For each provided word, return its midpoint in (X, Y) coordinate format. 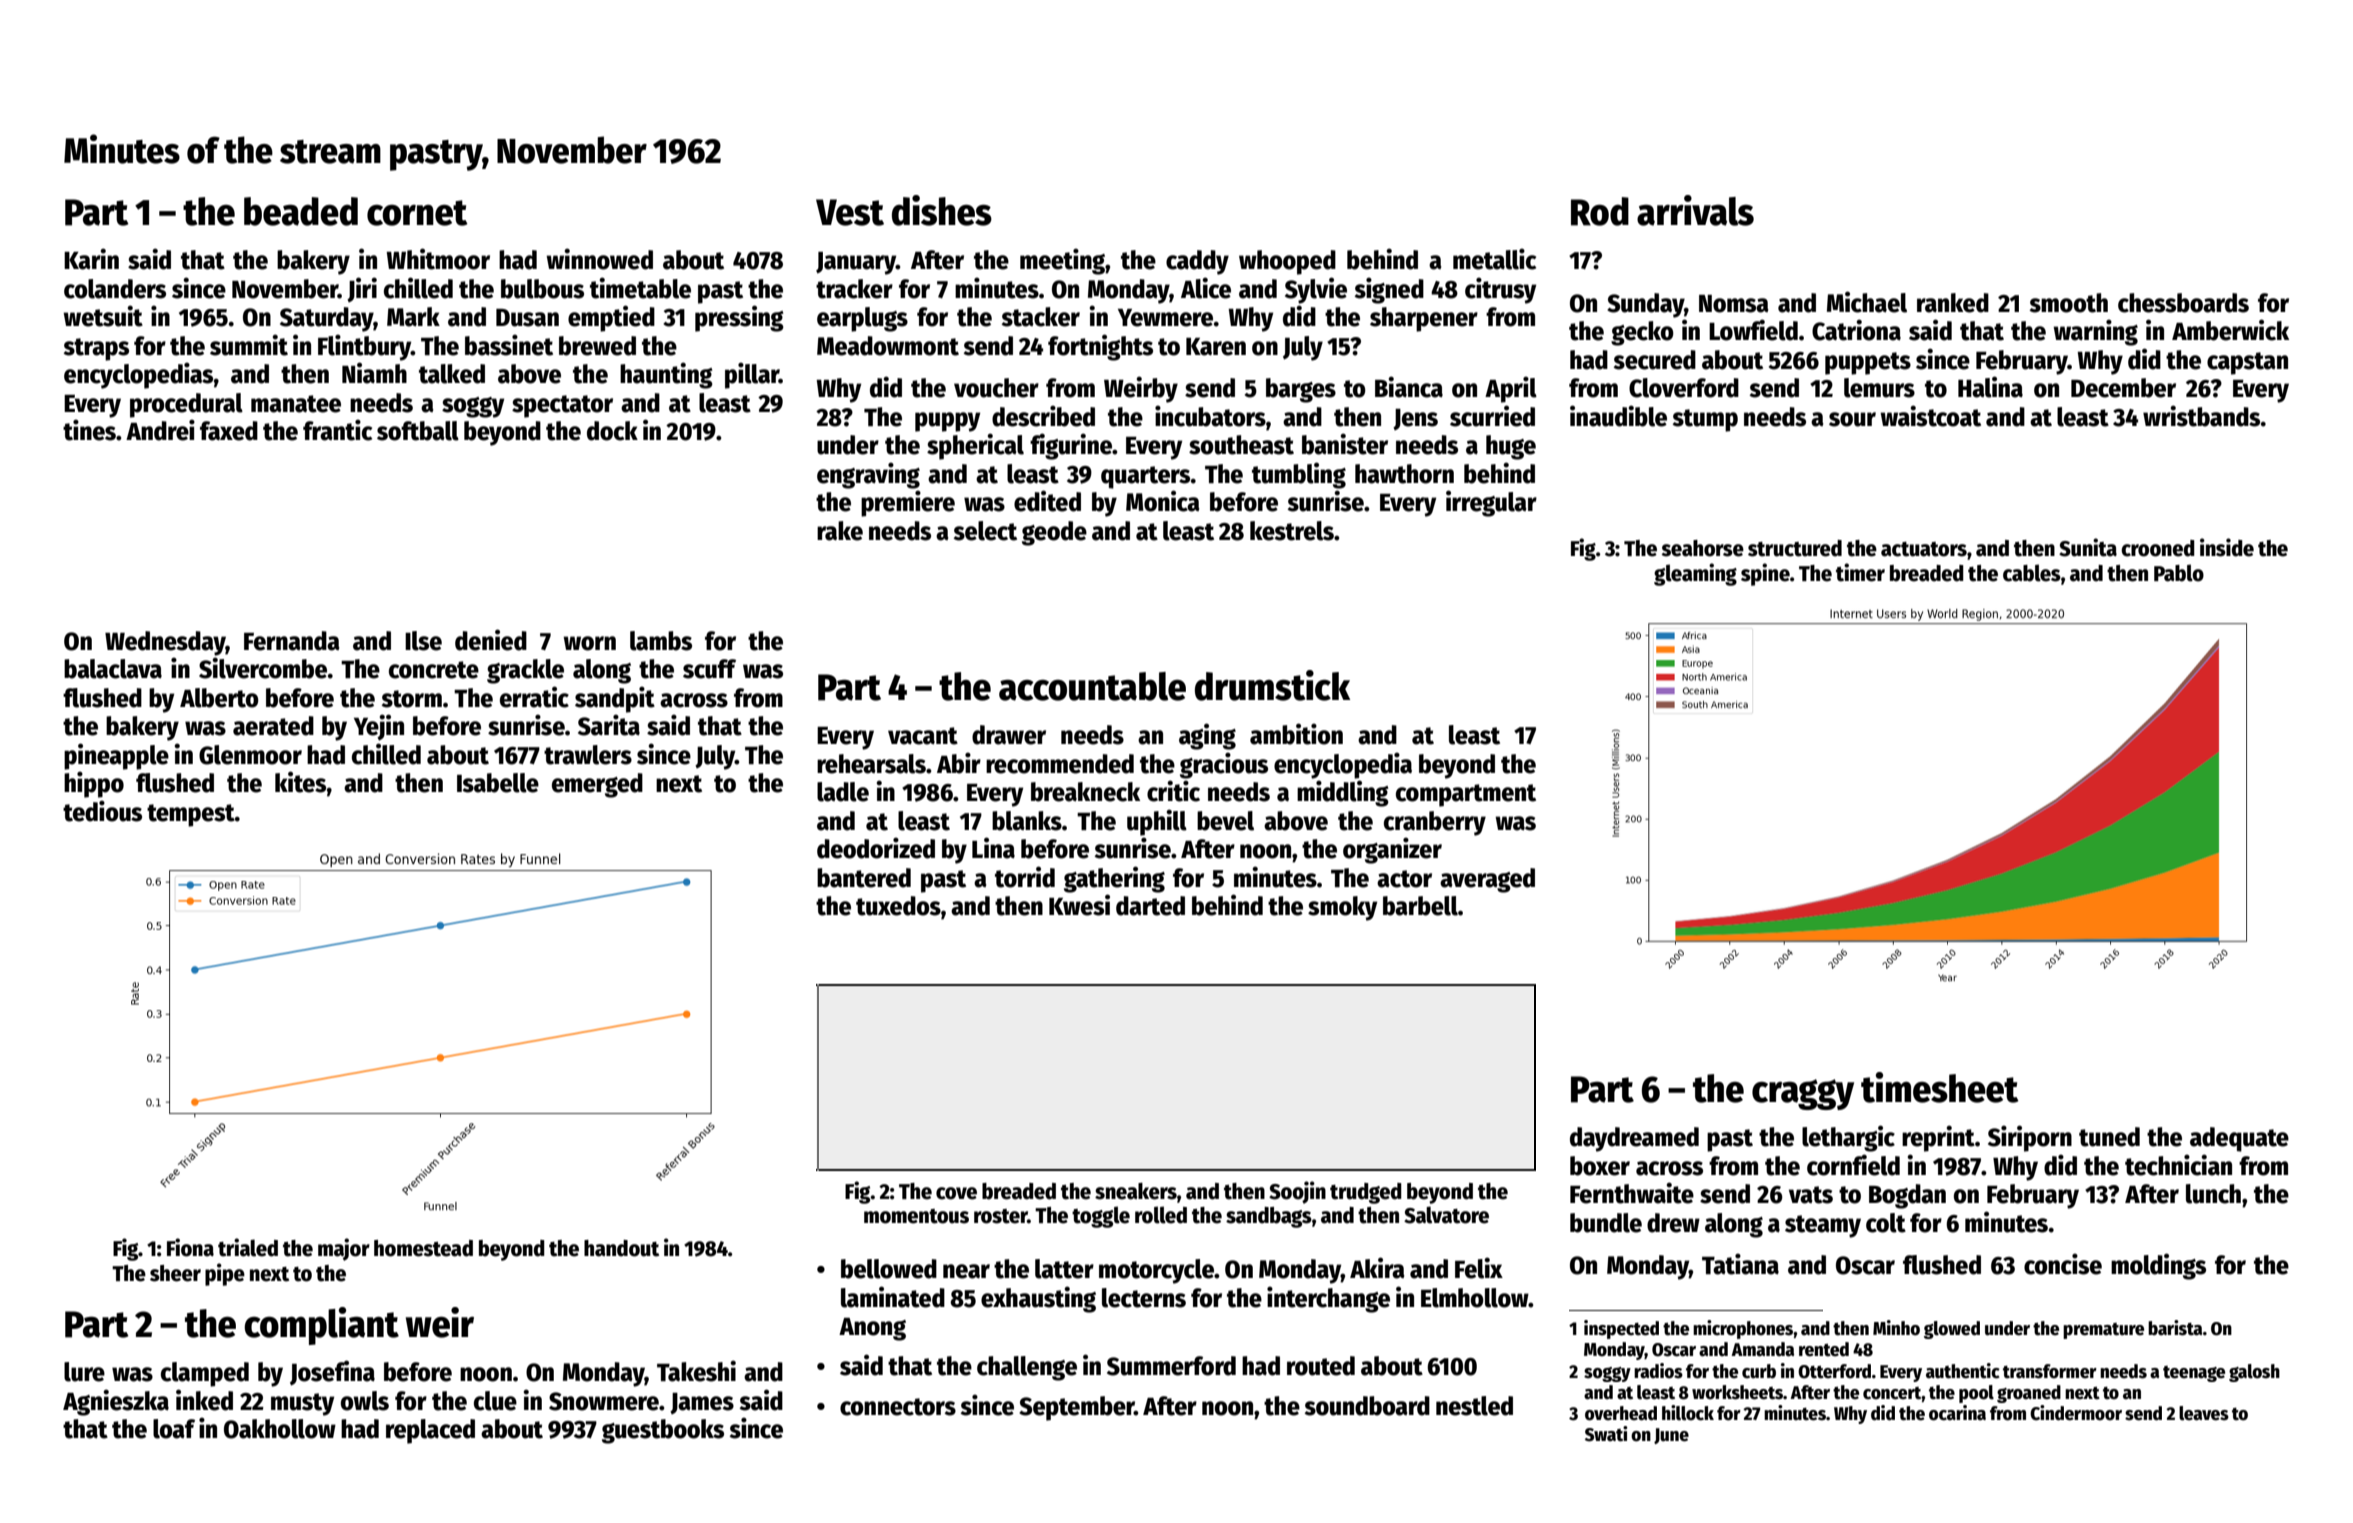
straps (96, 349)
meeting (1062, 261)
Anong (872, 1329)
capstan (2247, 363)
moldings (2158, 1266)
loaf (174, 1429)
